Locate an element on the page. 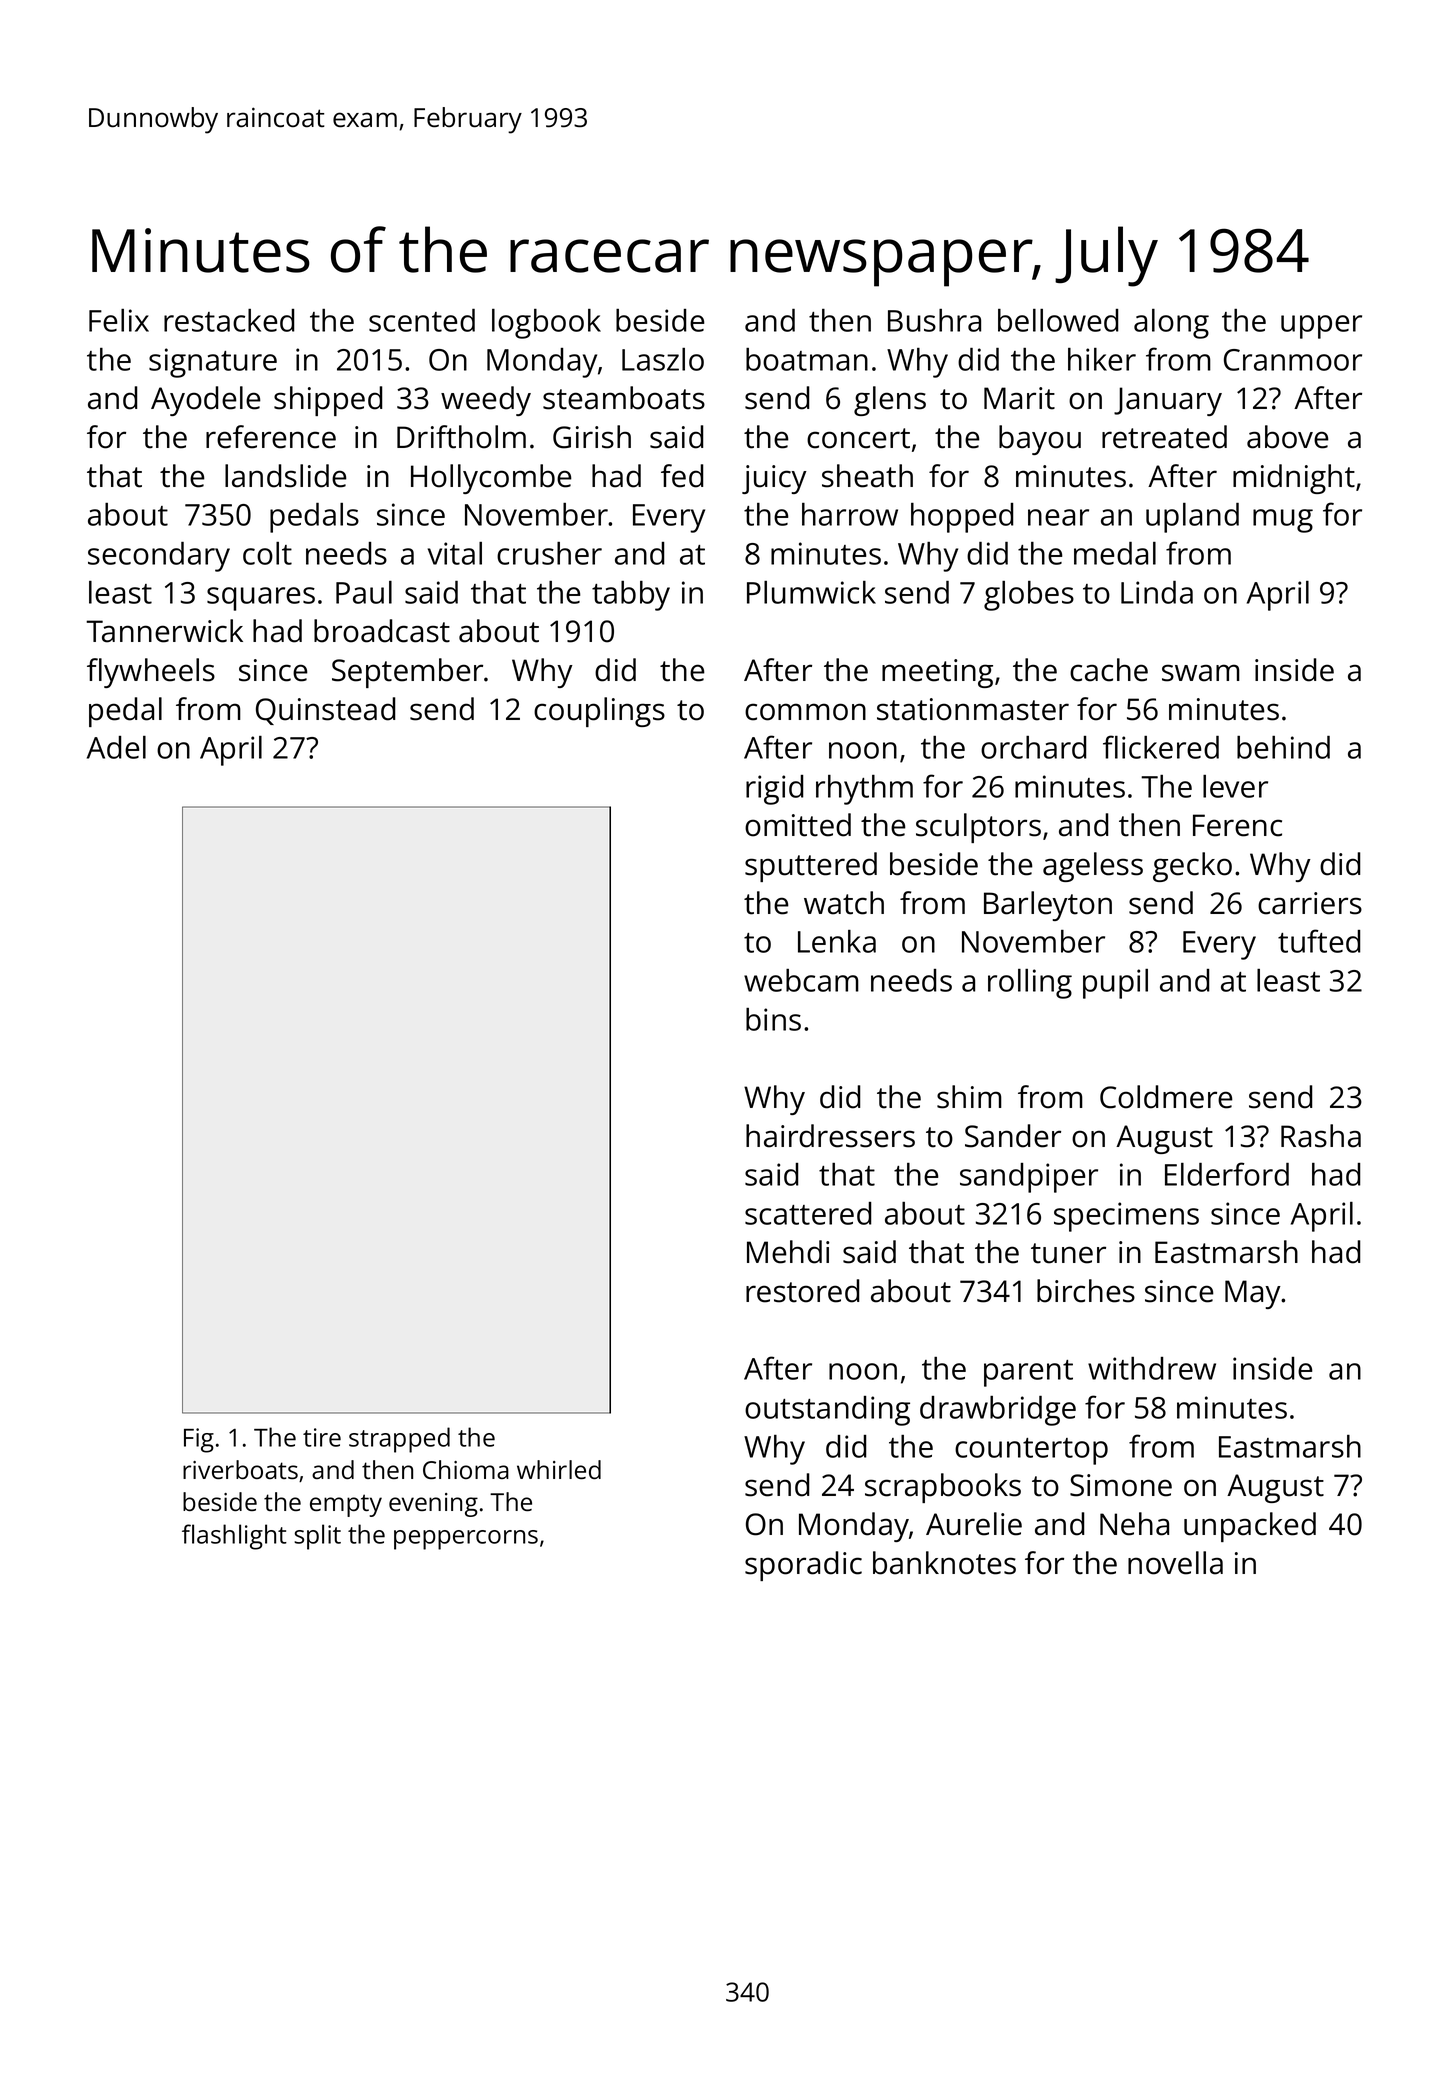  Fig is located at coordinates (199, 1440).
